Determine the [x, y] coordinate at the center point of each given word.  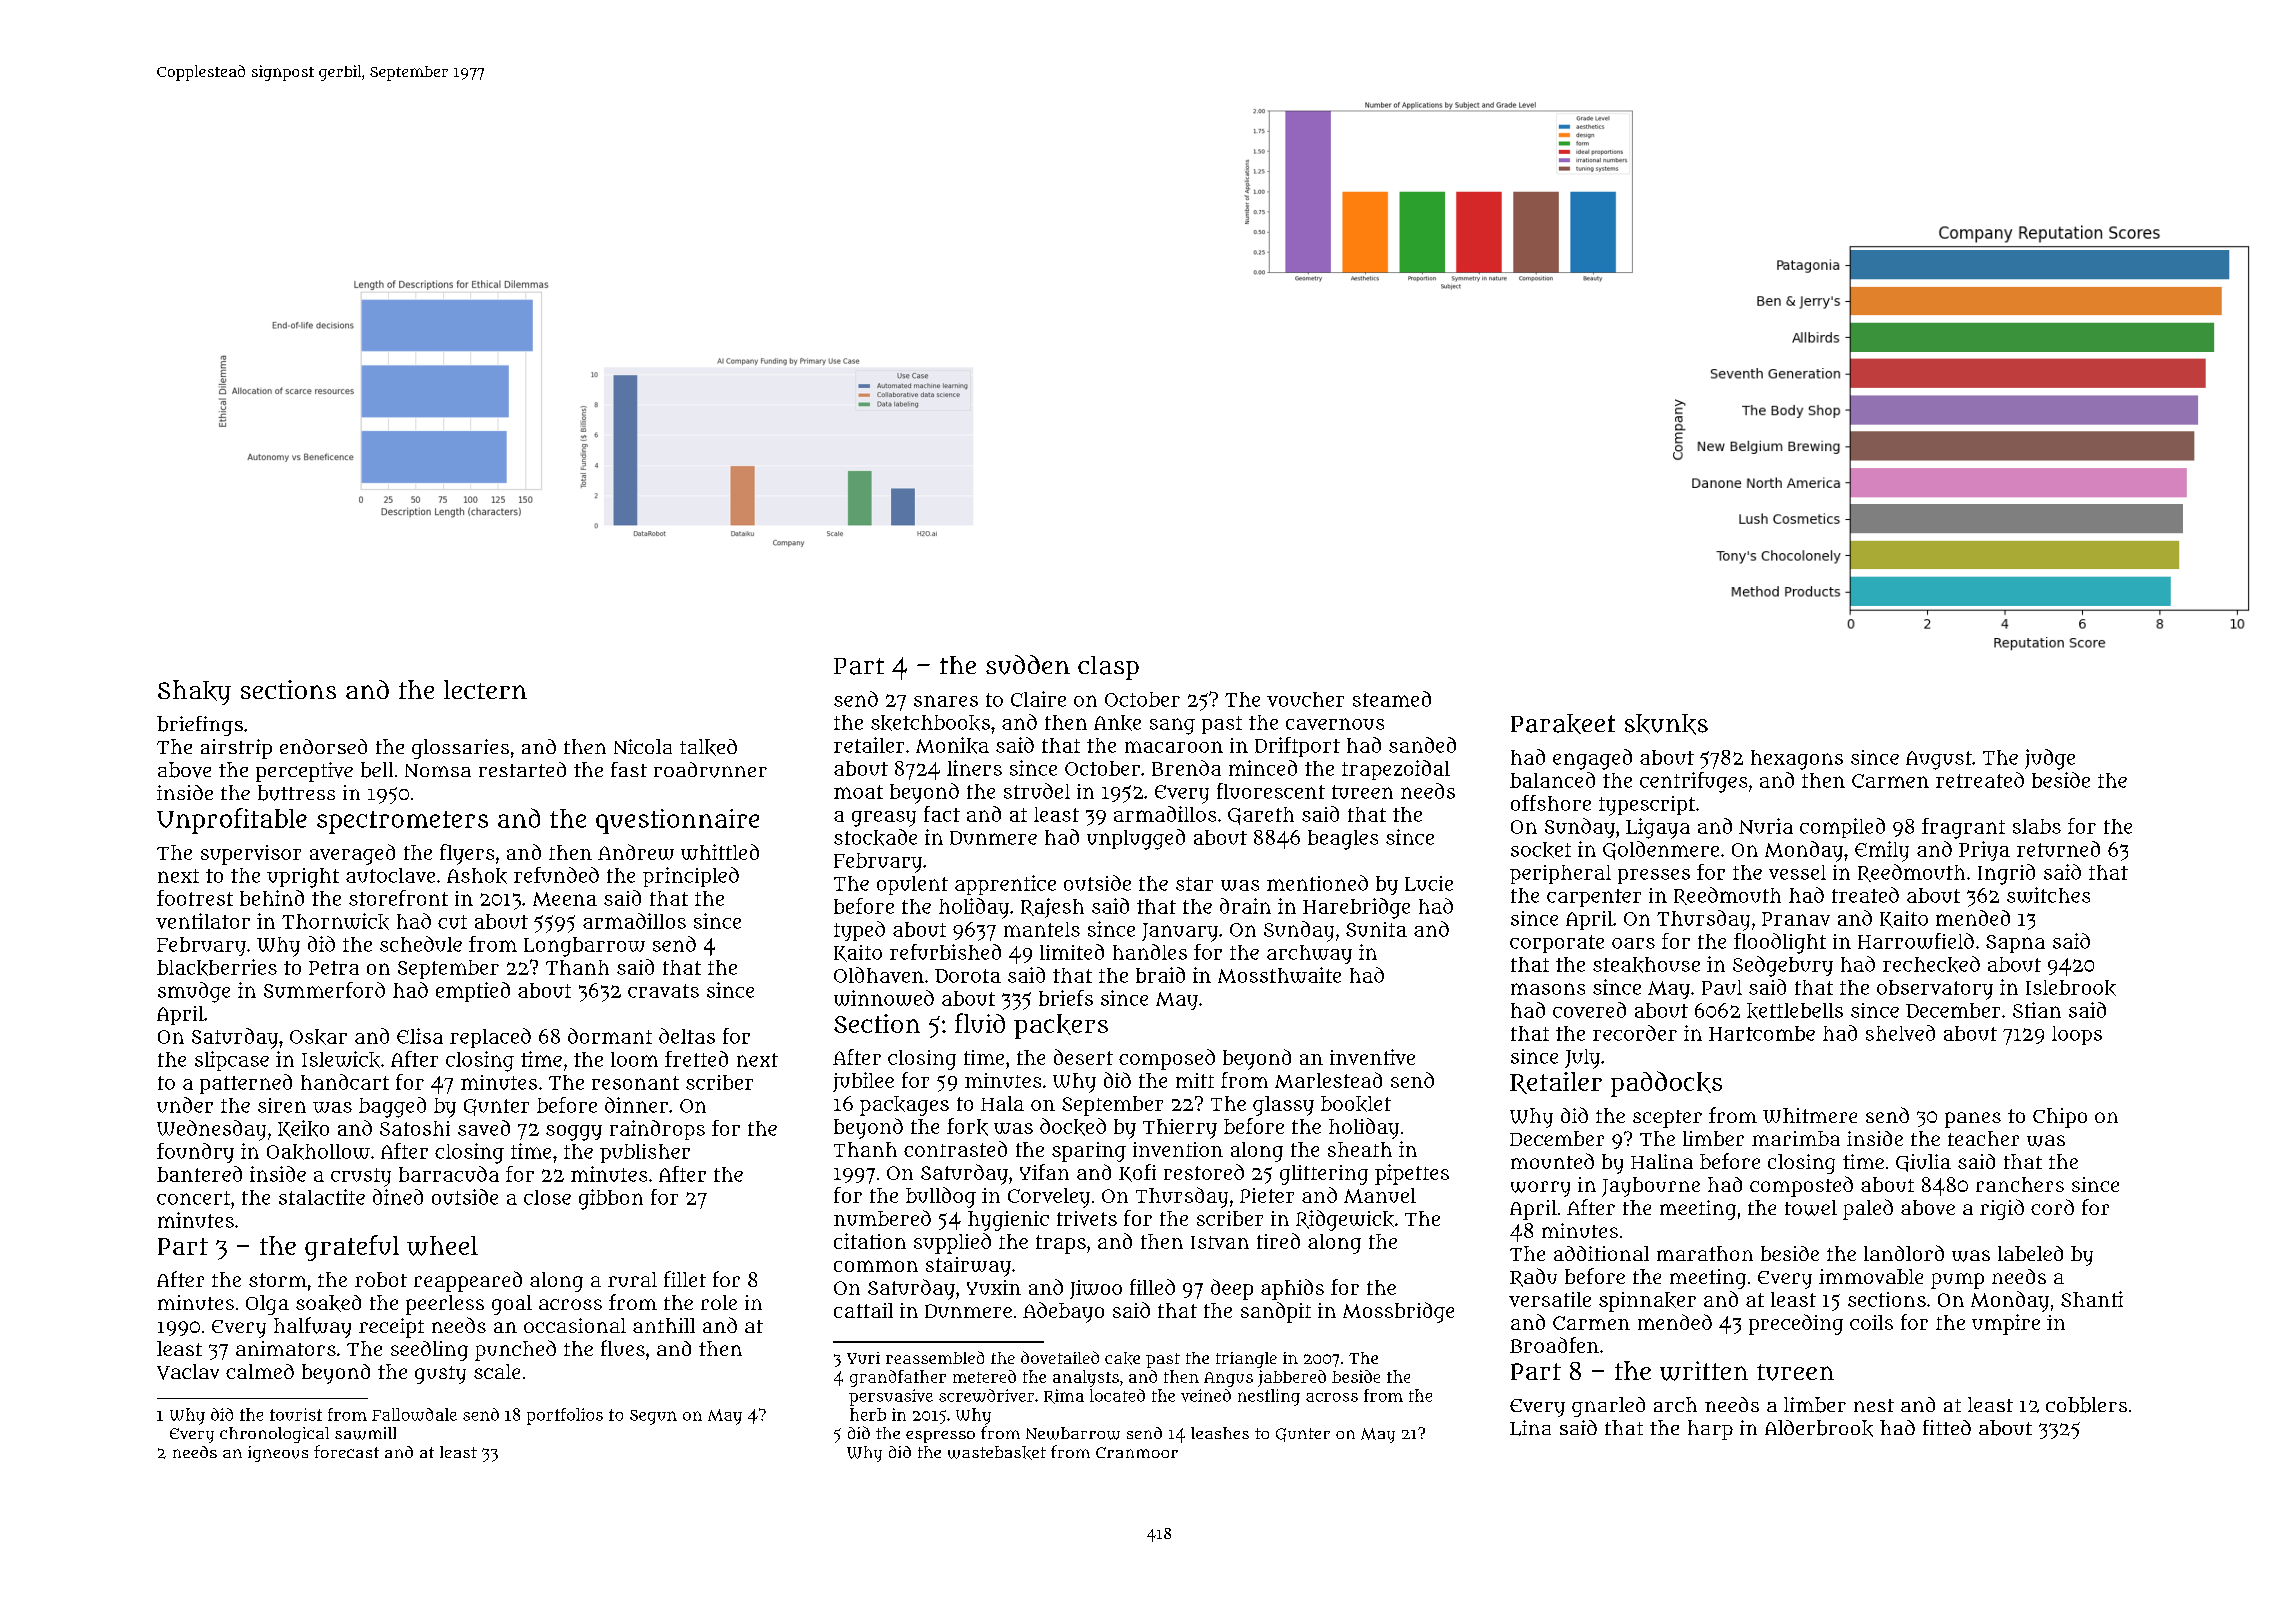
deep [1232, 1289]
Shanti [2092, 1299]
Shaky [194, 692]
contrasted [955, 1149]
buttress [296, 793]
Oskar [318, 1037]
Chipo [2060, 1118]
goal [512, 1305]
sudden [1028, 665]
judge [2050, 759]
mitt [1195, 1080]
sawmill [365, 1433]
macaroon [1174, 747]
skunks [1666, 724]
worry [1540, 1189]
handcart [345, 1082]
